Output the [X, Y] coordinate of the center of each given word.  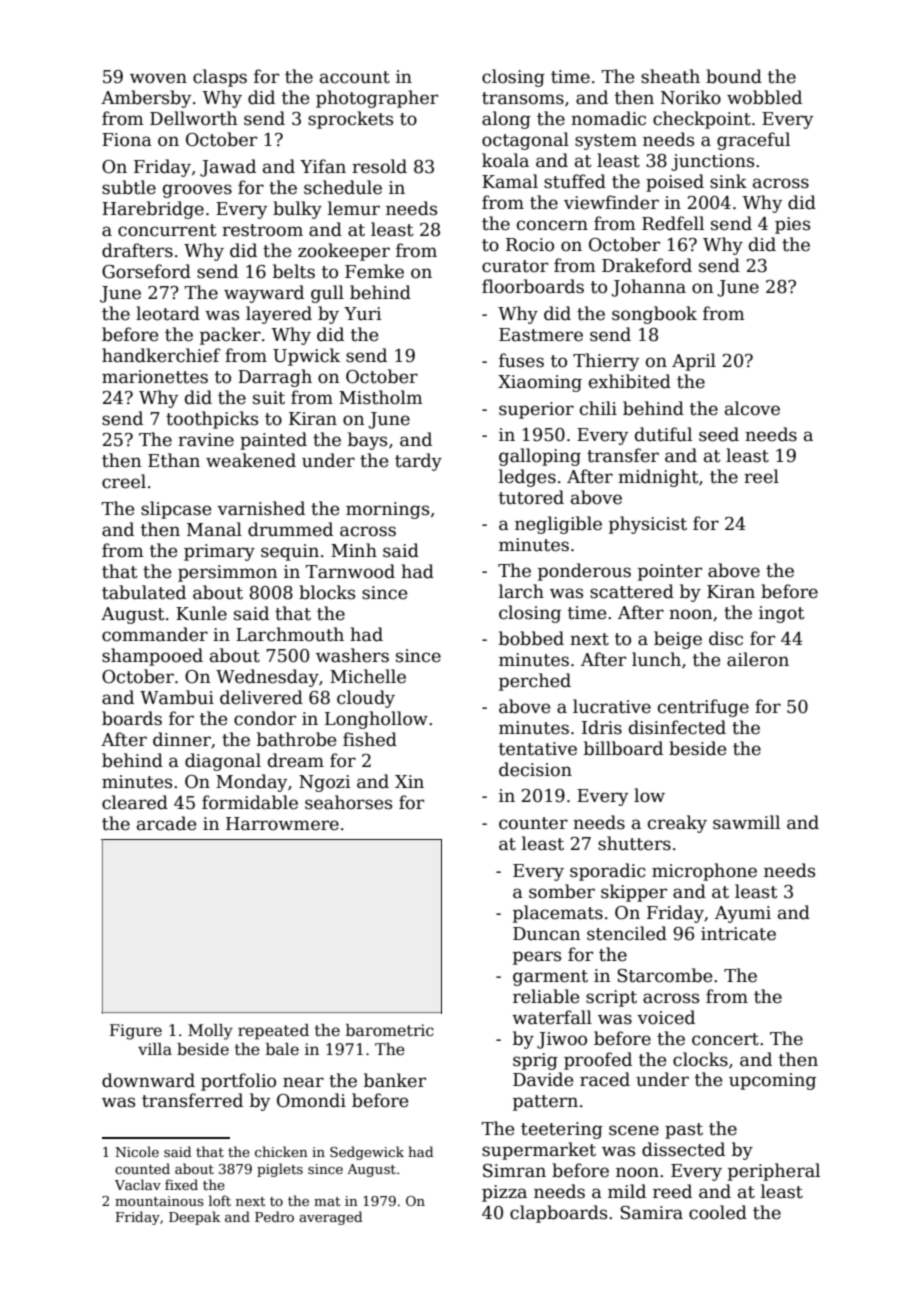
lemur [354, 208]
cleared [135, 802]
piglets [280, 1170]
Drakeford [647, 265]
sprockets [350, 120]
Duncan [546, 934]
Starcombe [664, 975]
